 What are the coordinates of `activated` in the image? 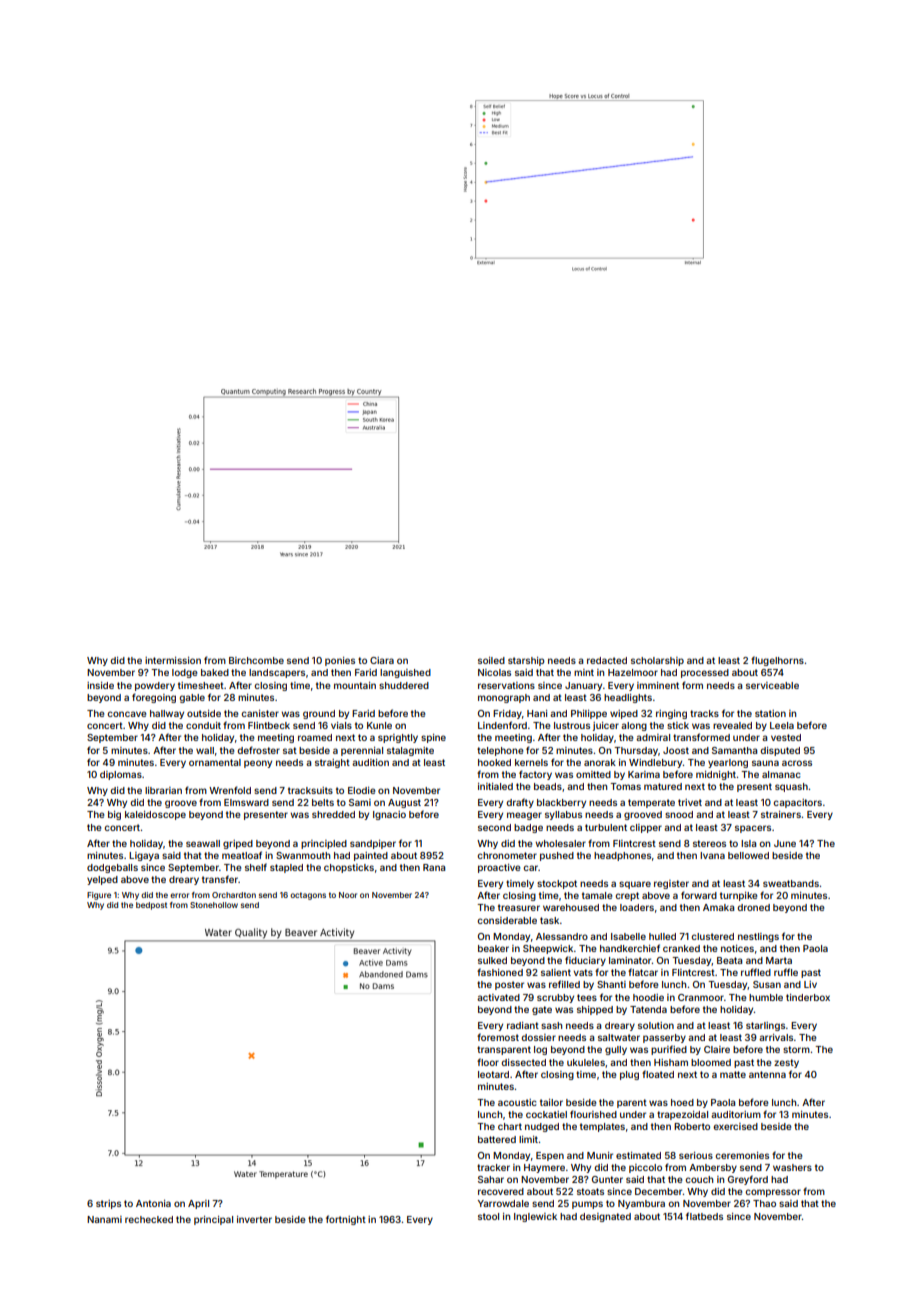 It's located at (498, 997).
